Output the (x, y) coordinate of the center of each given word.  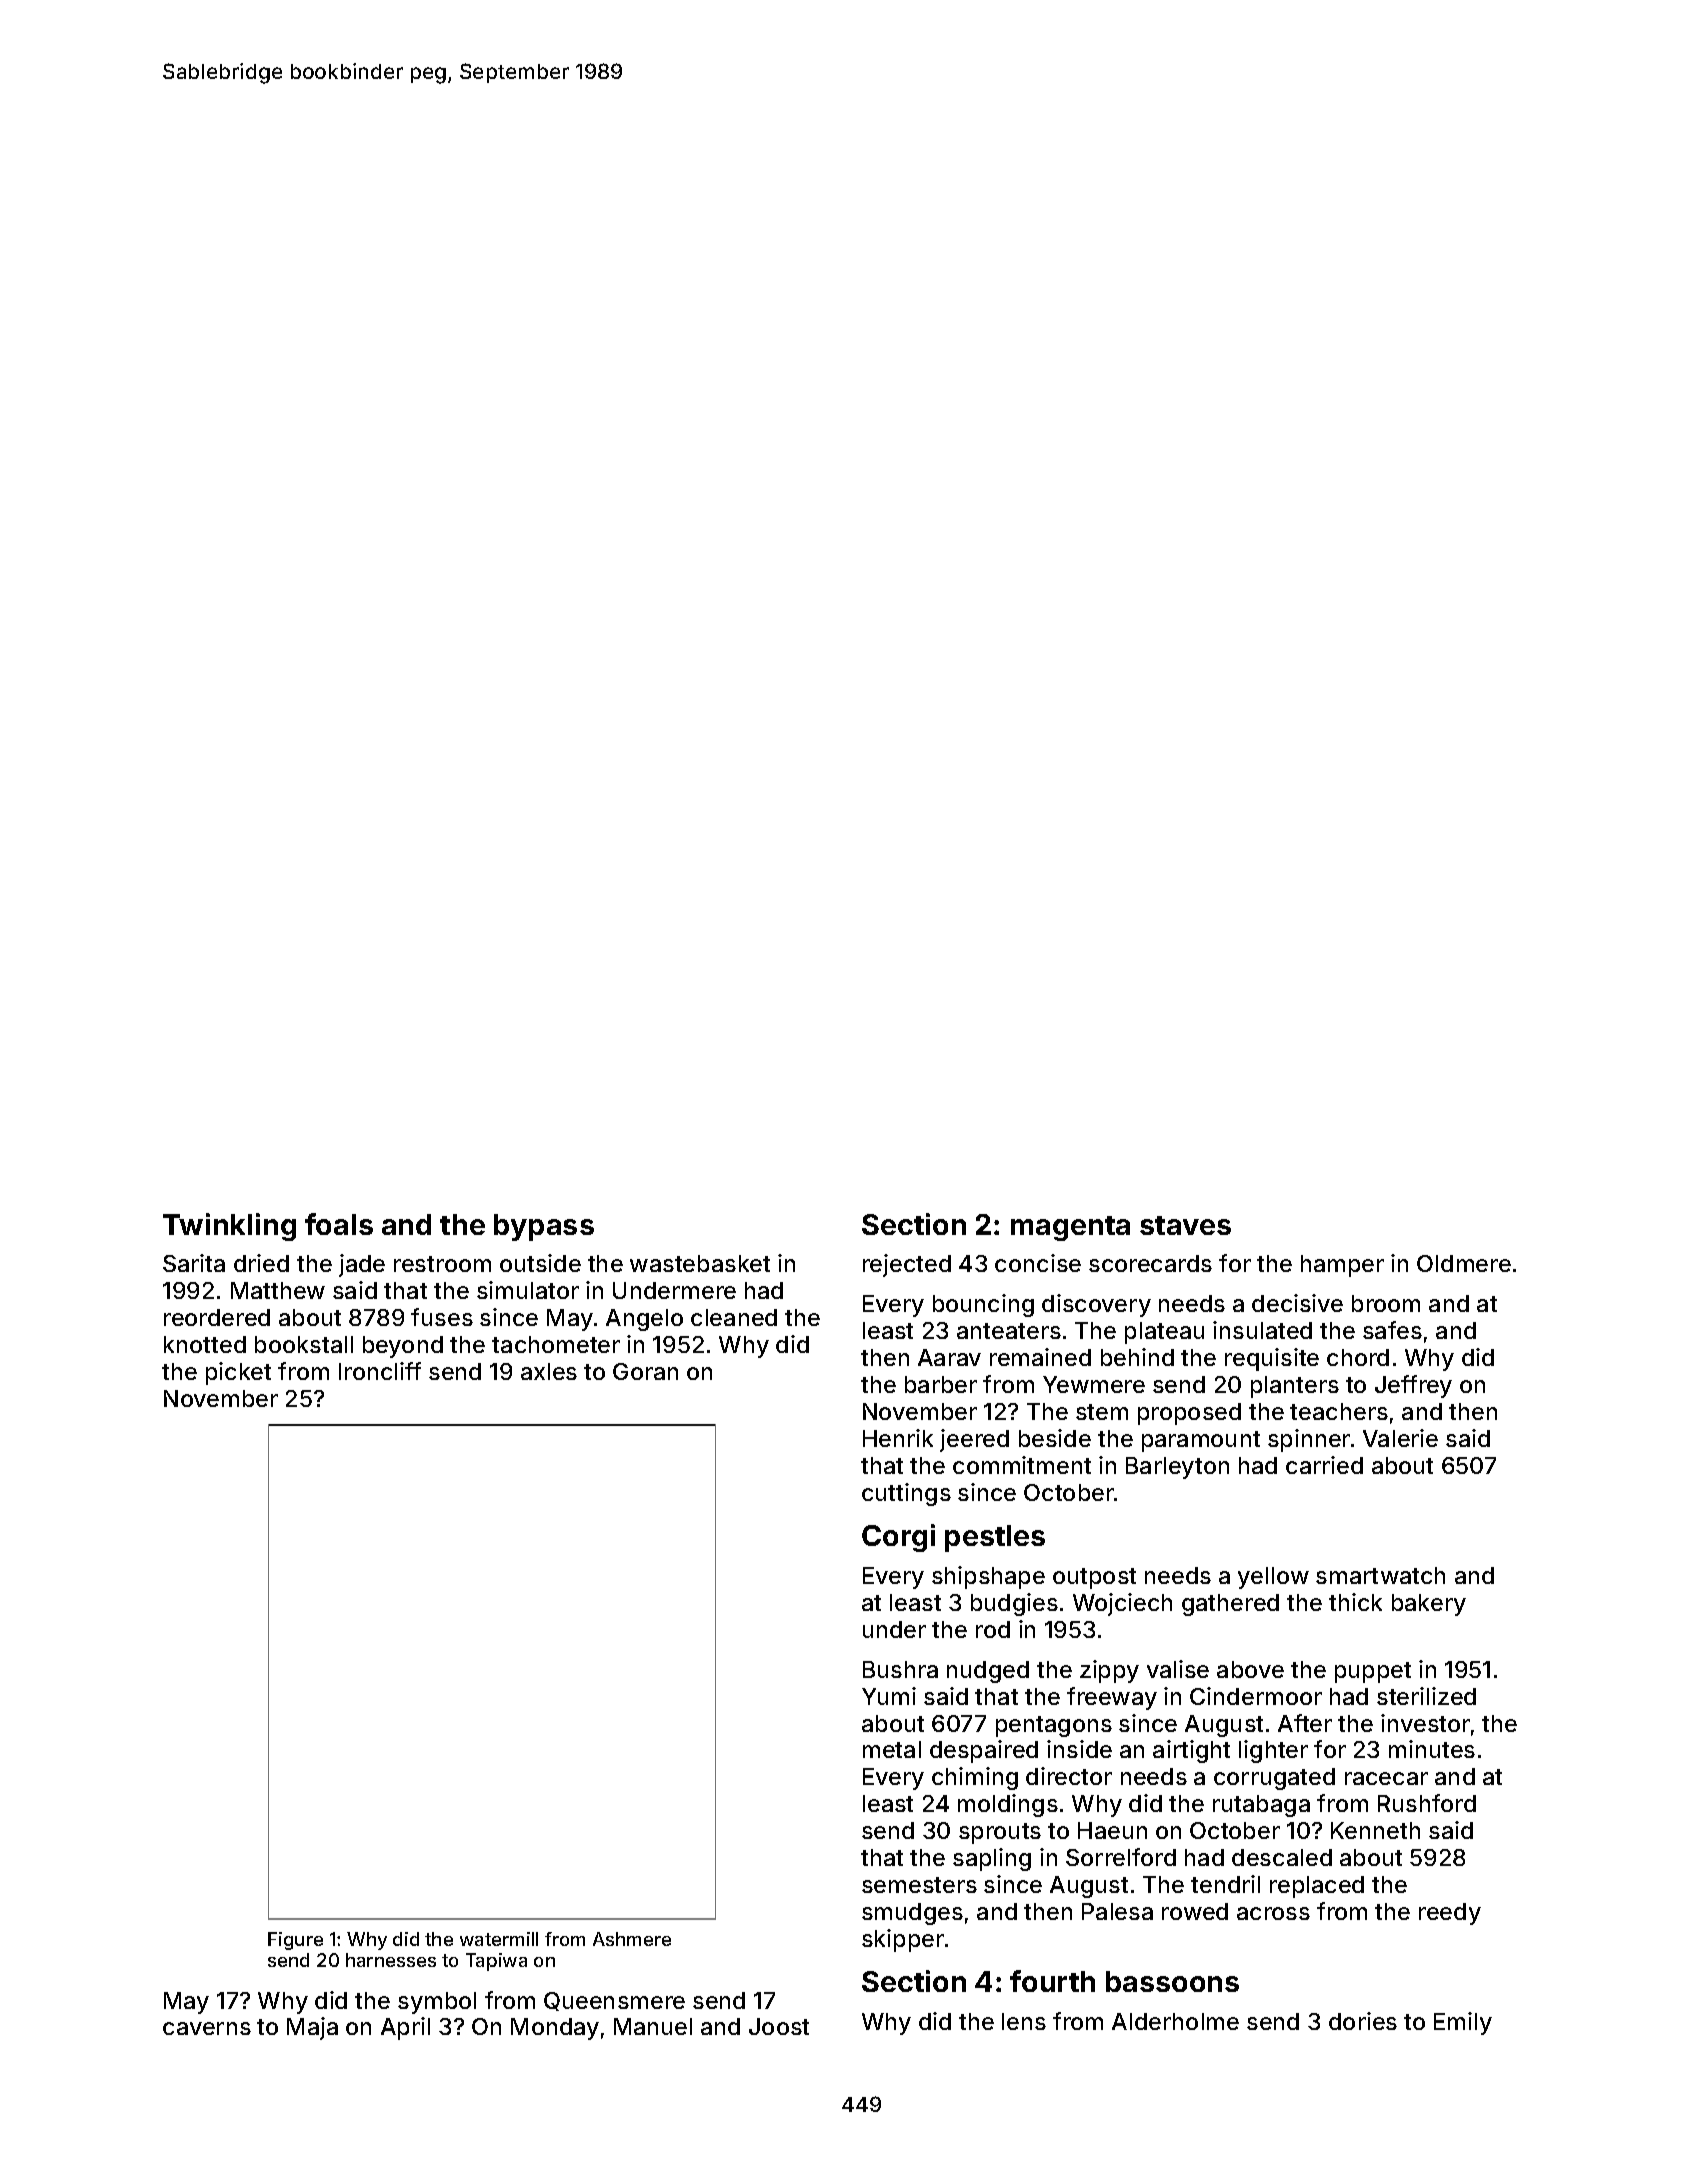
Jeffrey (1413, 1386)
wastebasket (700, 1263)
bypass (544, 1227)
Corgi (898, 1538)
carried (1324, 1465)
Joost (779, 2026)
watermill (499, 1939)
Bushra (900, 1669)
